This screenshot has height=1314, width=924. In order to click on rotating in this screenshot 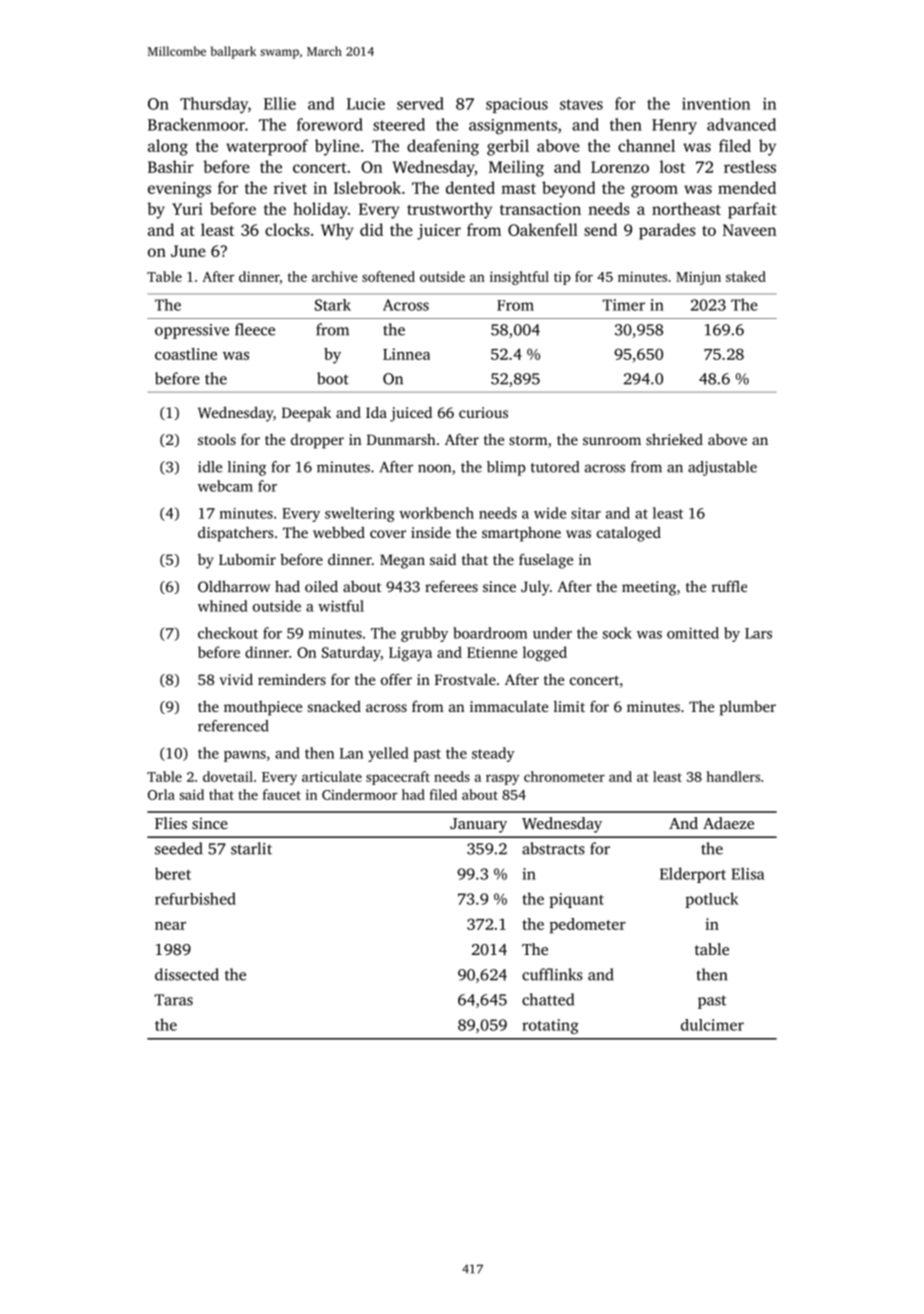, I will do `click(550, 1026)`.
